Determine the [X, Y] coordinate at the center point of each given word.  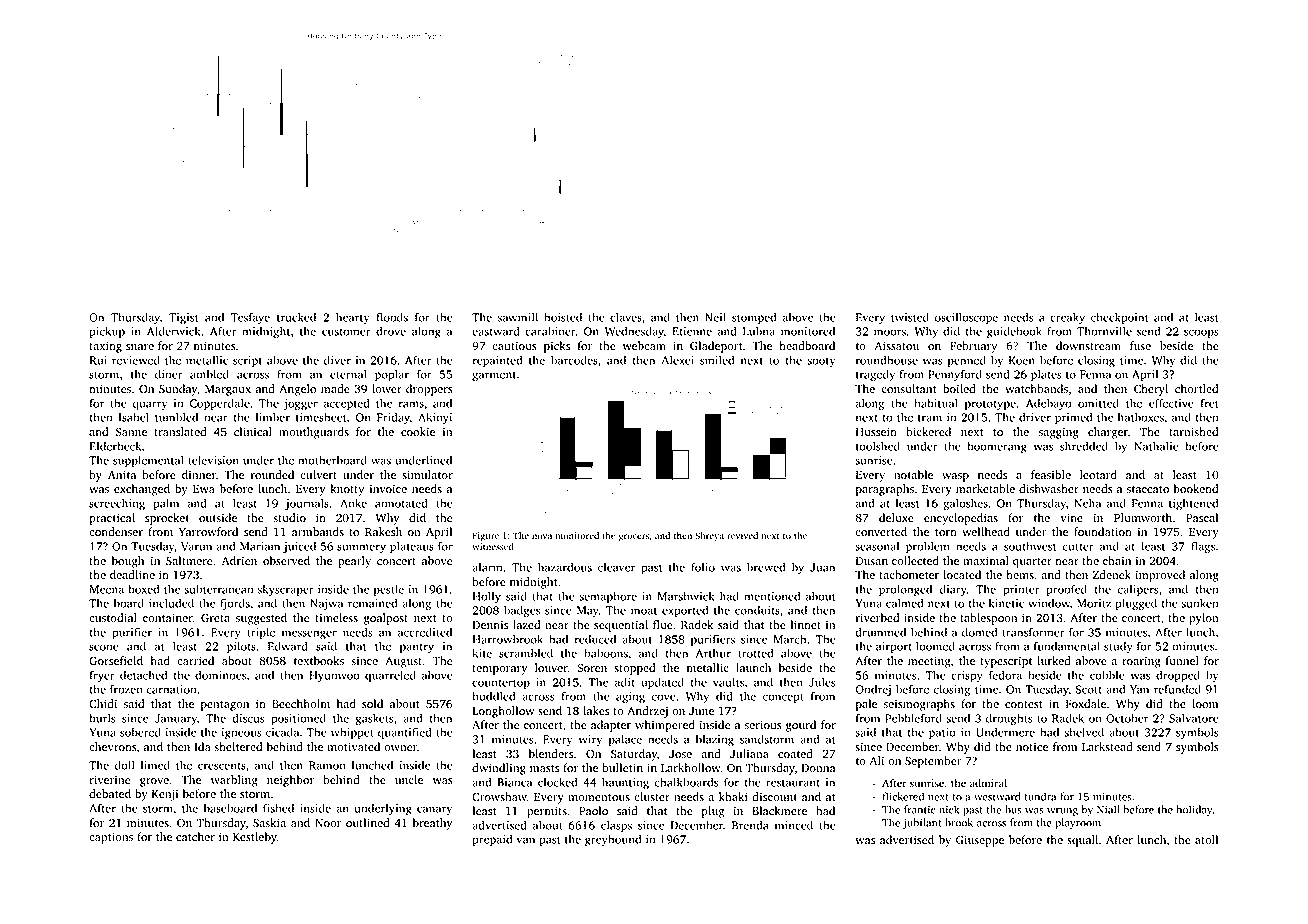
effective [1171, 403]
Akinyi [435, 418]
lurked [1054, 660]
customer [346, 332]
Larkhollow [691, 767]
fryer [102, 676]
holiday [1194, 810]
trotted [756, 653]
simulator [427, 474]
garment [494, 376]
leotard [1098, 474]
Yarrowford [208, 531]
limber [273, 417]
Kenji [165, 795]
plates [1046, 375]
